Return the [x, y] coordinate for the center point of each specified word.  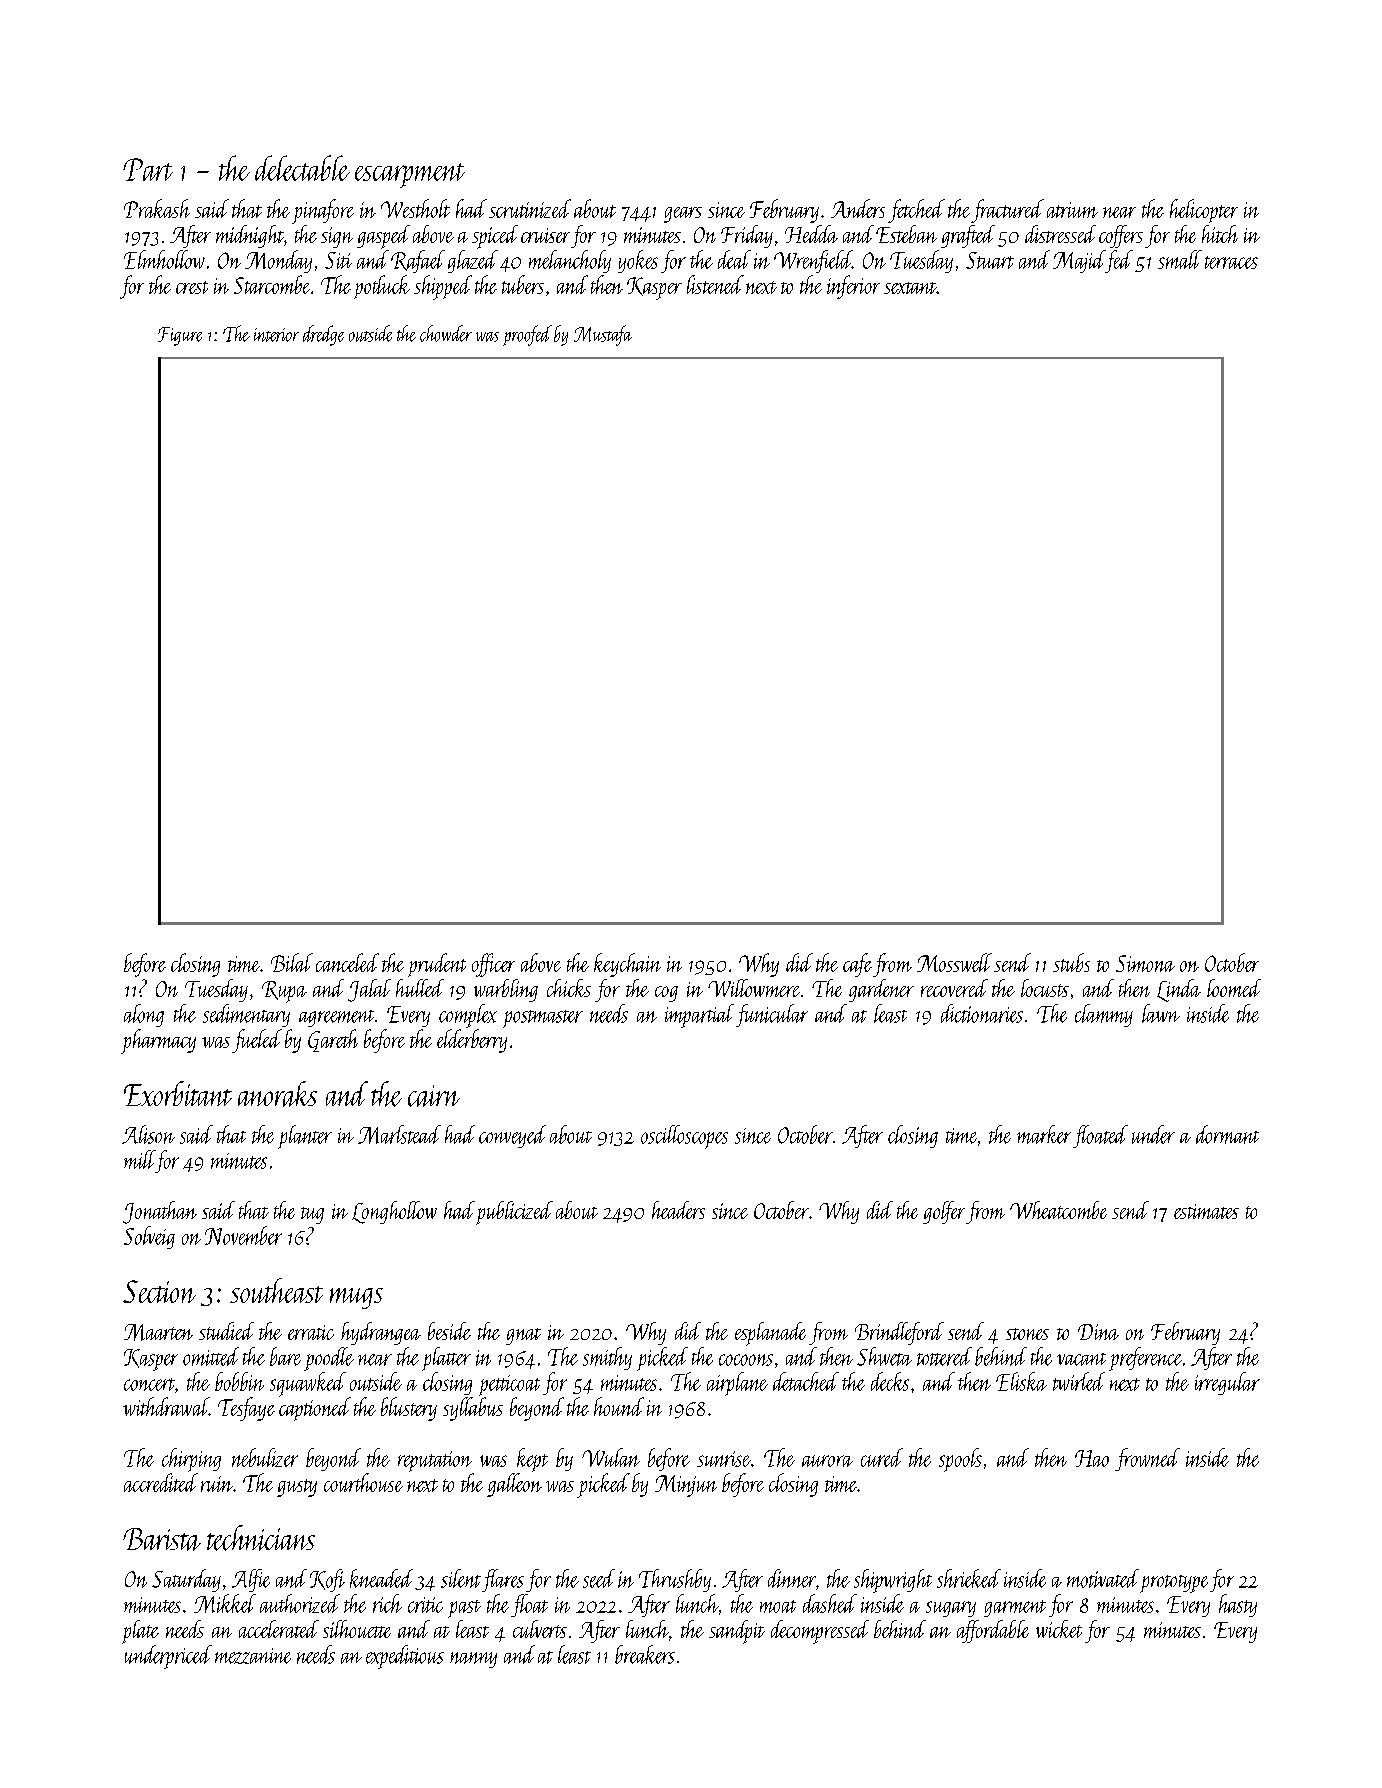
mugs [356, 1298]
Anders [858, 208]
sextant [910, 288]
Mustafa [603, 335]
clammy [1104, 1015]
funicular [772, 1015]
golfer [944, 1212]
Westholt [415, 208]
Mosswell [954, 962]
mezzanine [253, 1656]
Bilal [292, 962]
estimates [1206, 1211]
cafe [857, 965]
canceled [347, 962]
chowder [446, 333]
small [1180, 259]
